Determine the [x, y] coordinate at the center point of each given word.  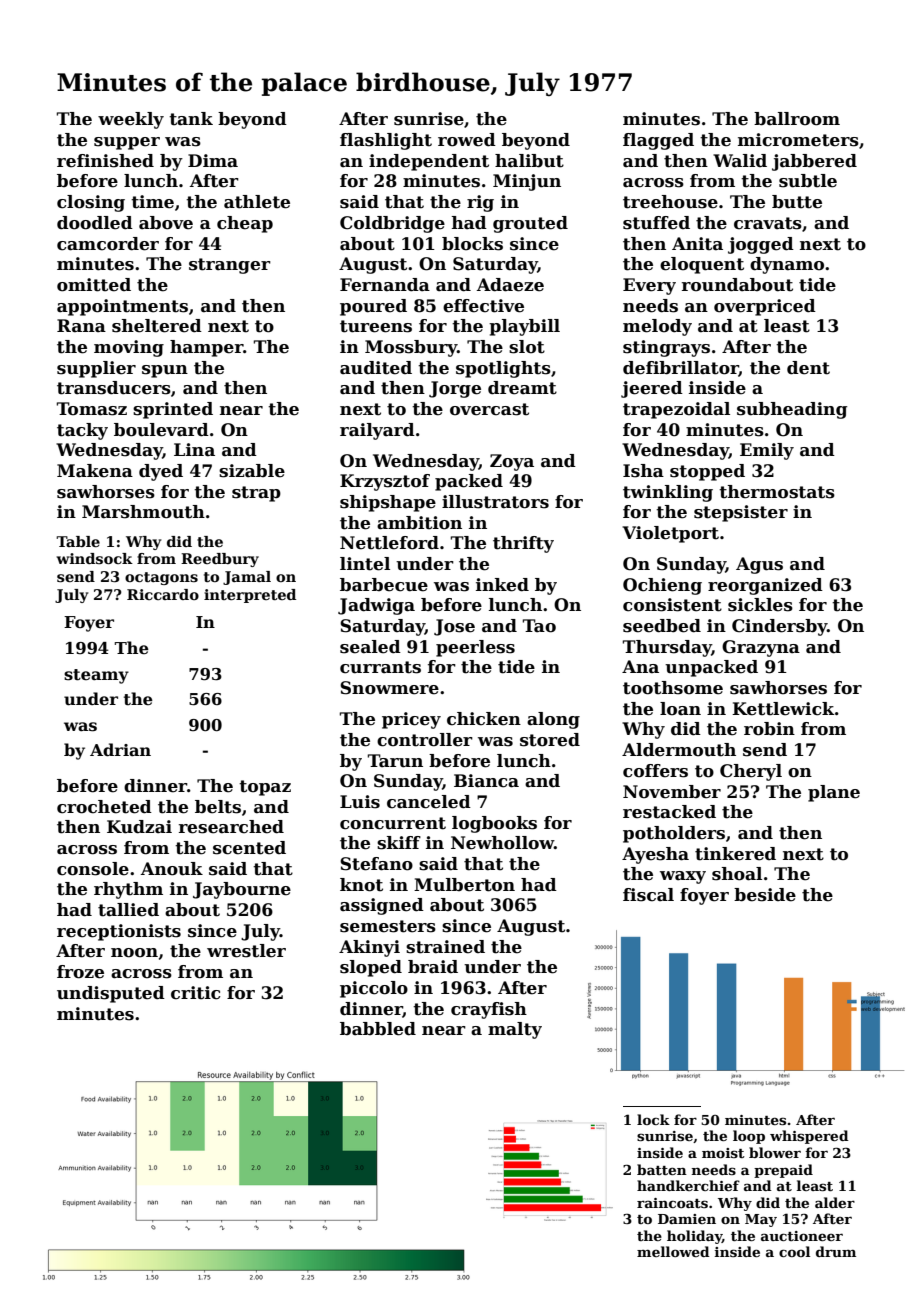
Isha [643, 471]
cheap [245, 224]
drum [836, 1251]
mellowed [673, 1251]
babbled [378, 1029]
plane [834, 793]
